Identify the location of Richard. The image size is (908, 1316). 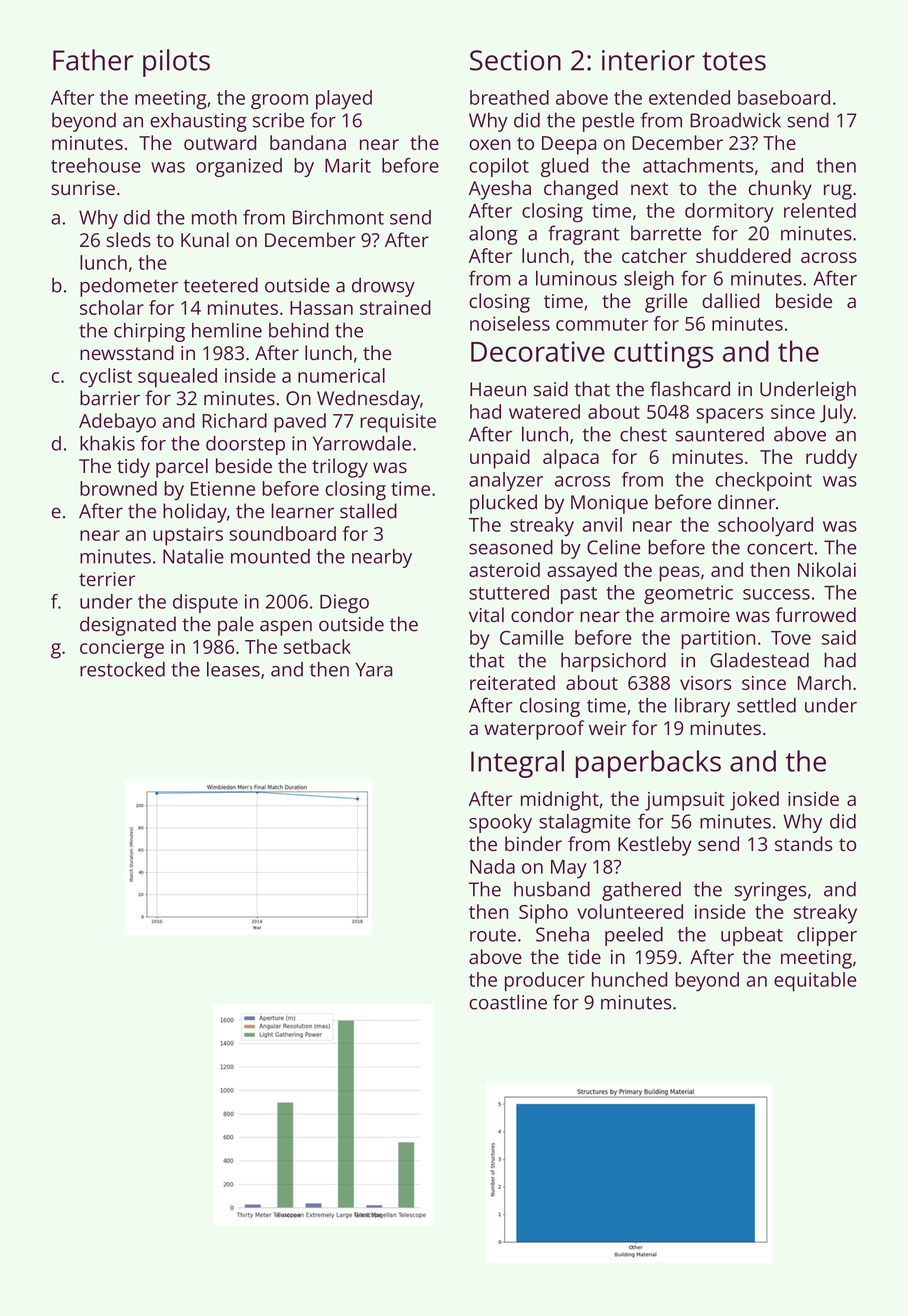
(234, 420).
